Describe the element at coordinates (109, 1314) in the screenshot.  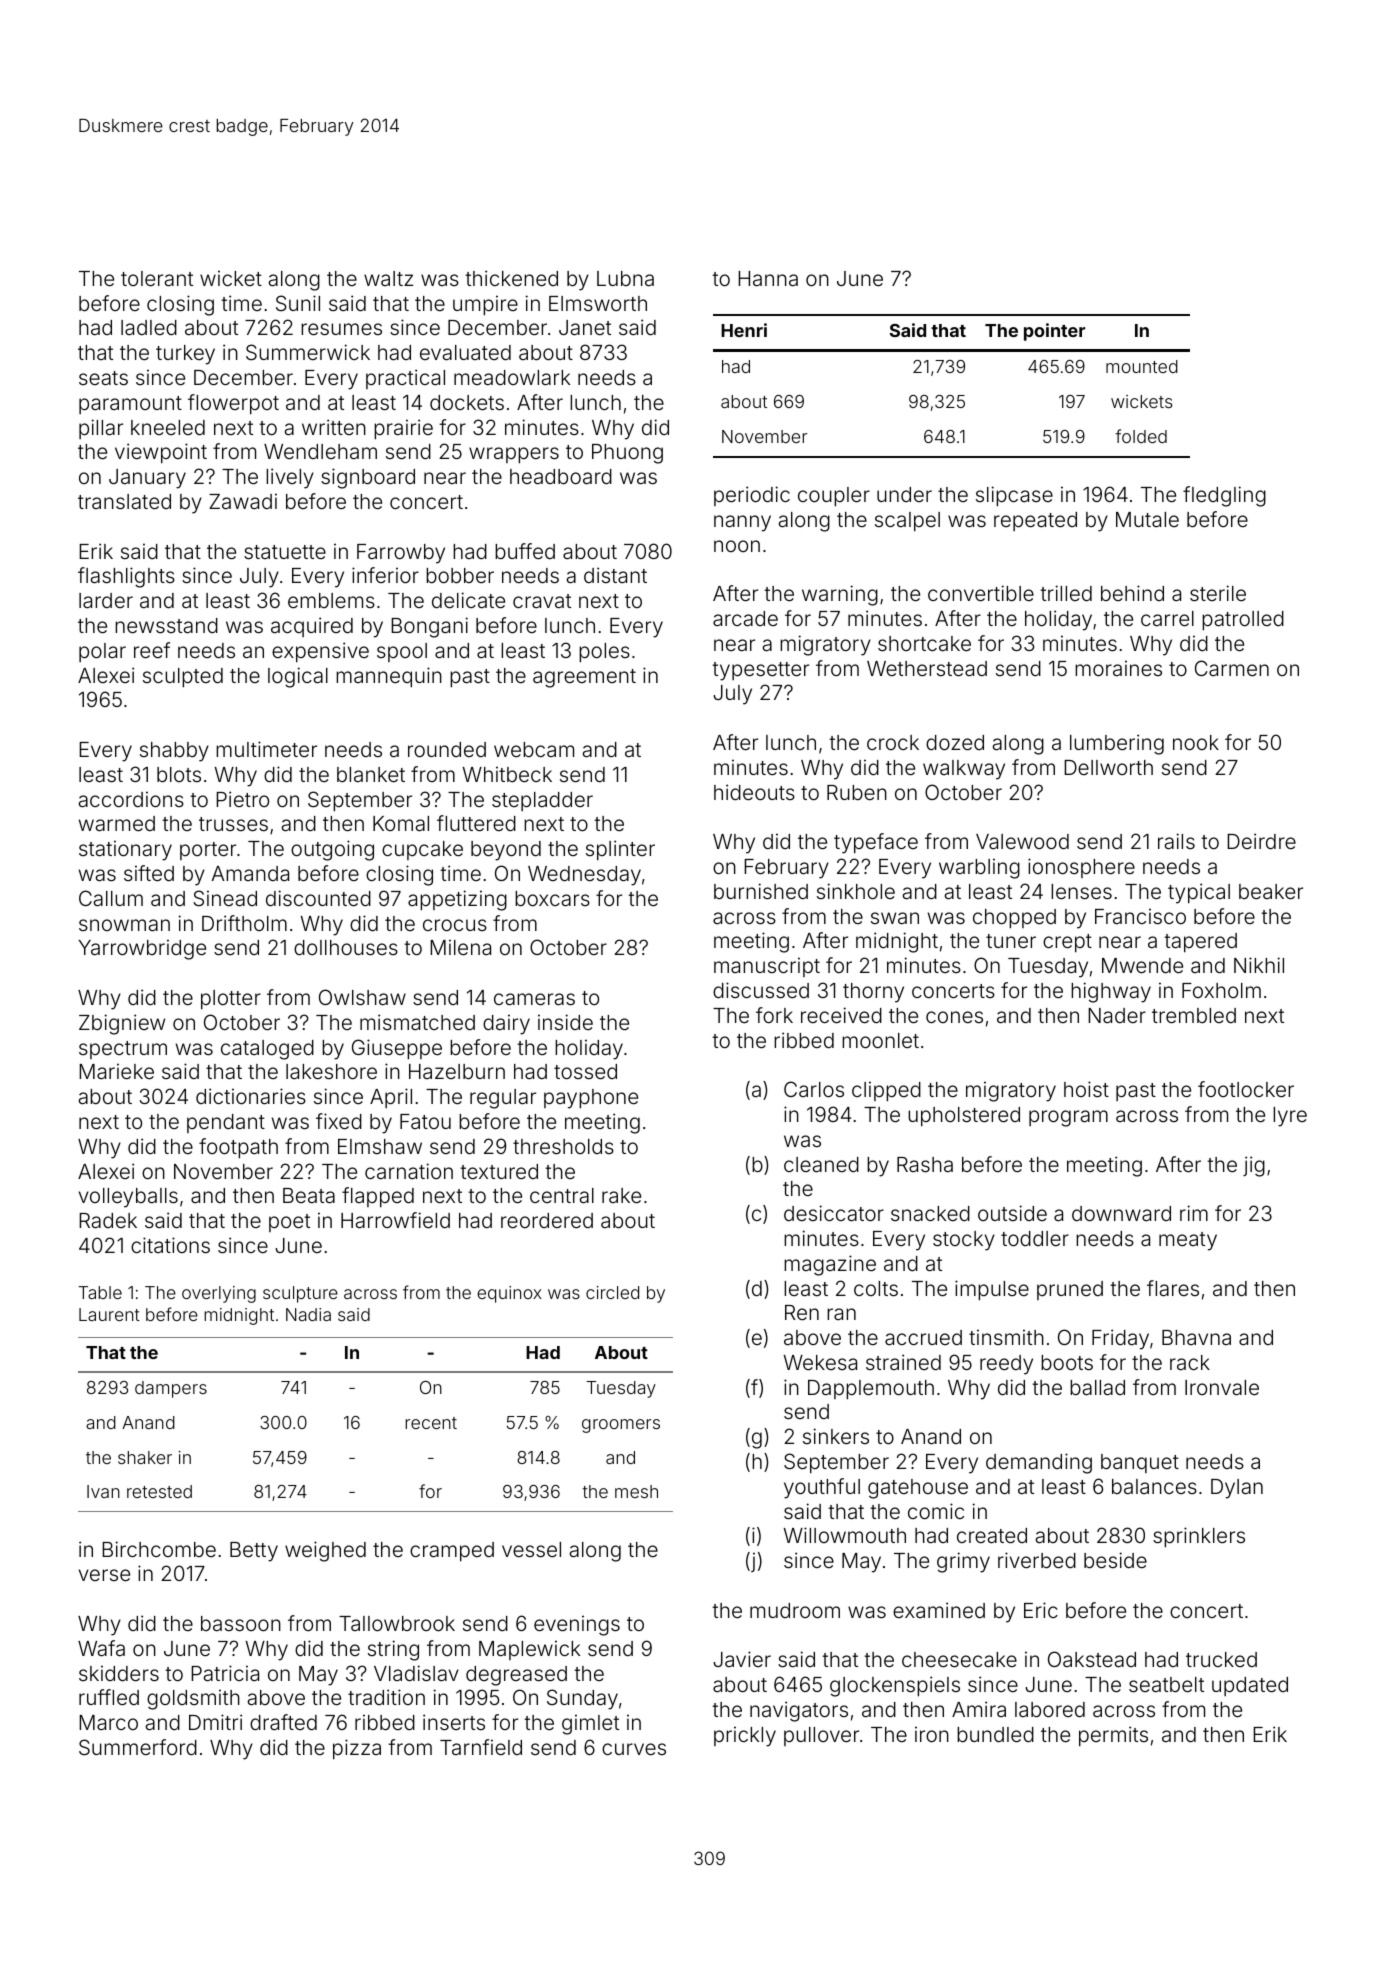
I see `Laurent` at that location.
